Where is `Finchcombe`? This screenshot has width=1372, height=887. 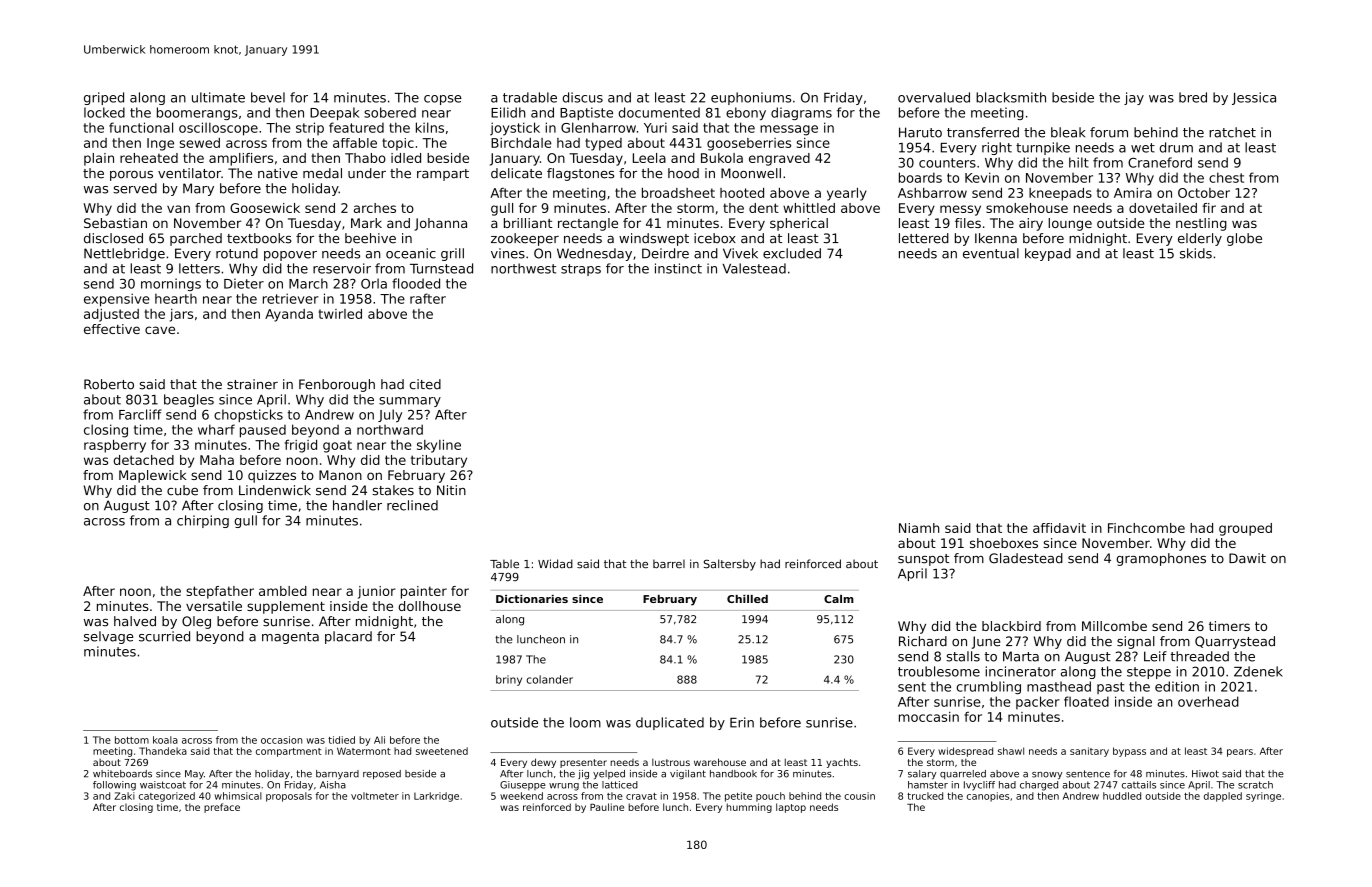
Finchcombe is located at coordinates (1146, 528).
